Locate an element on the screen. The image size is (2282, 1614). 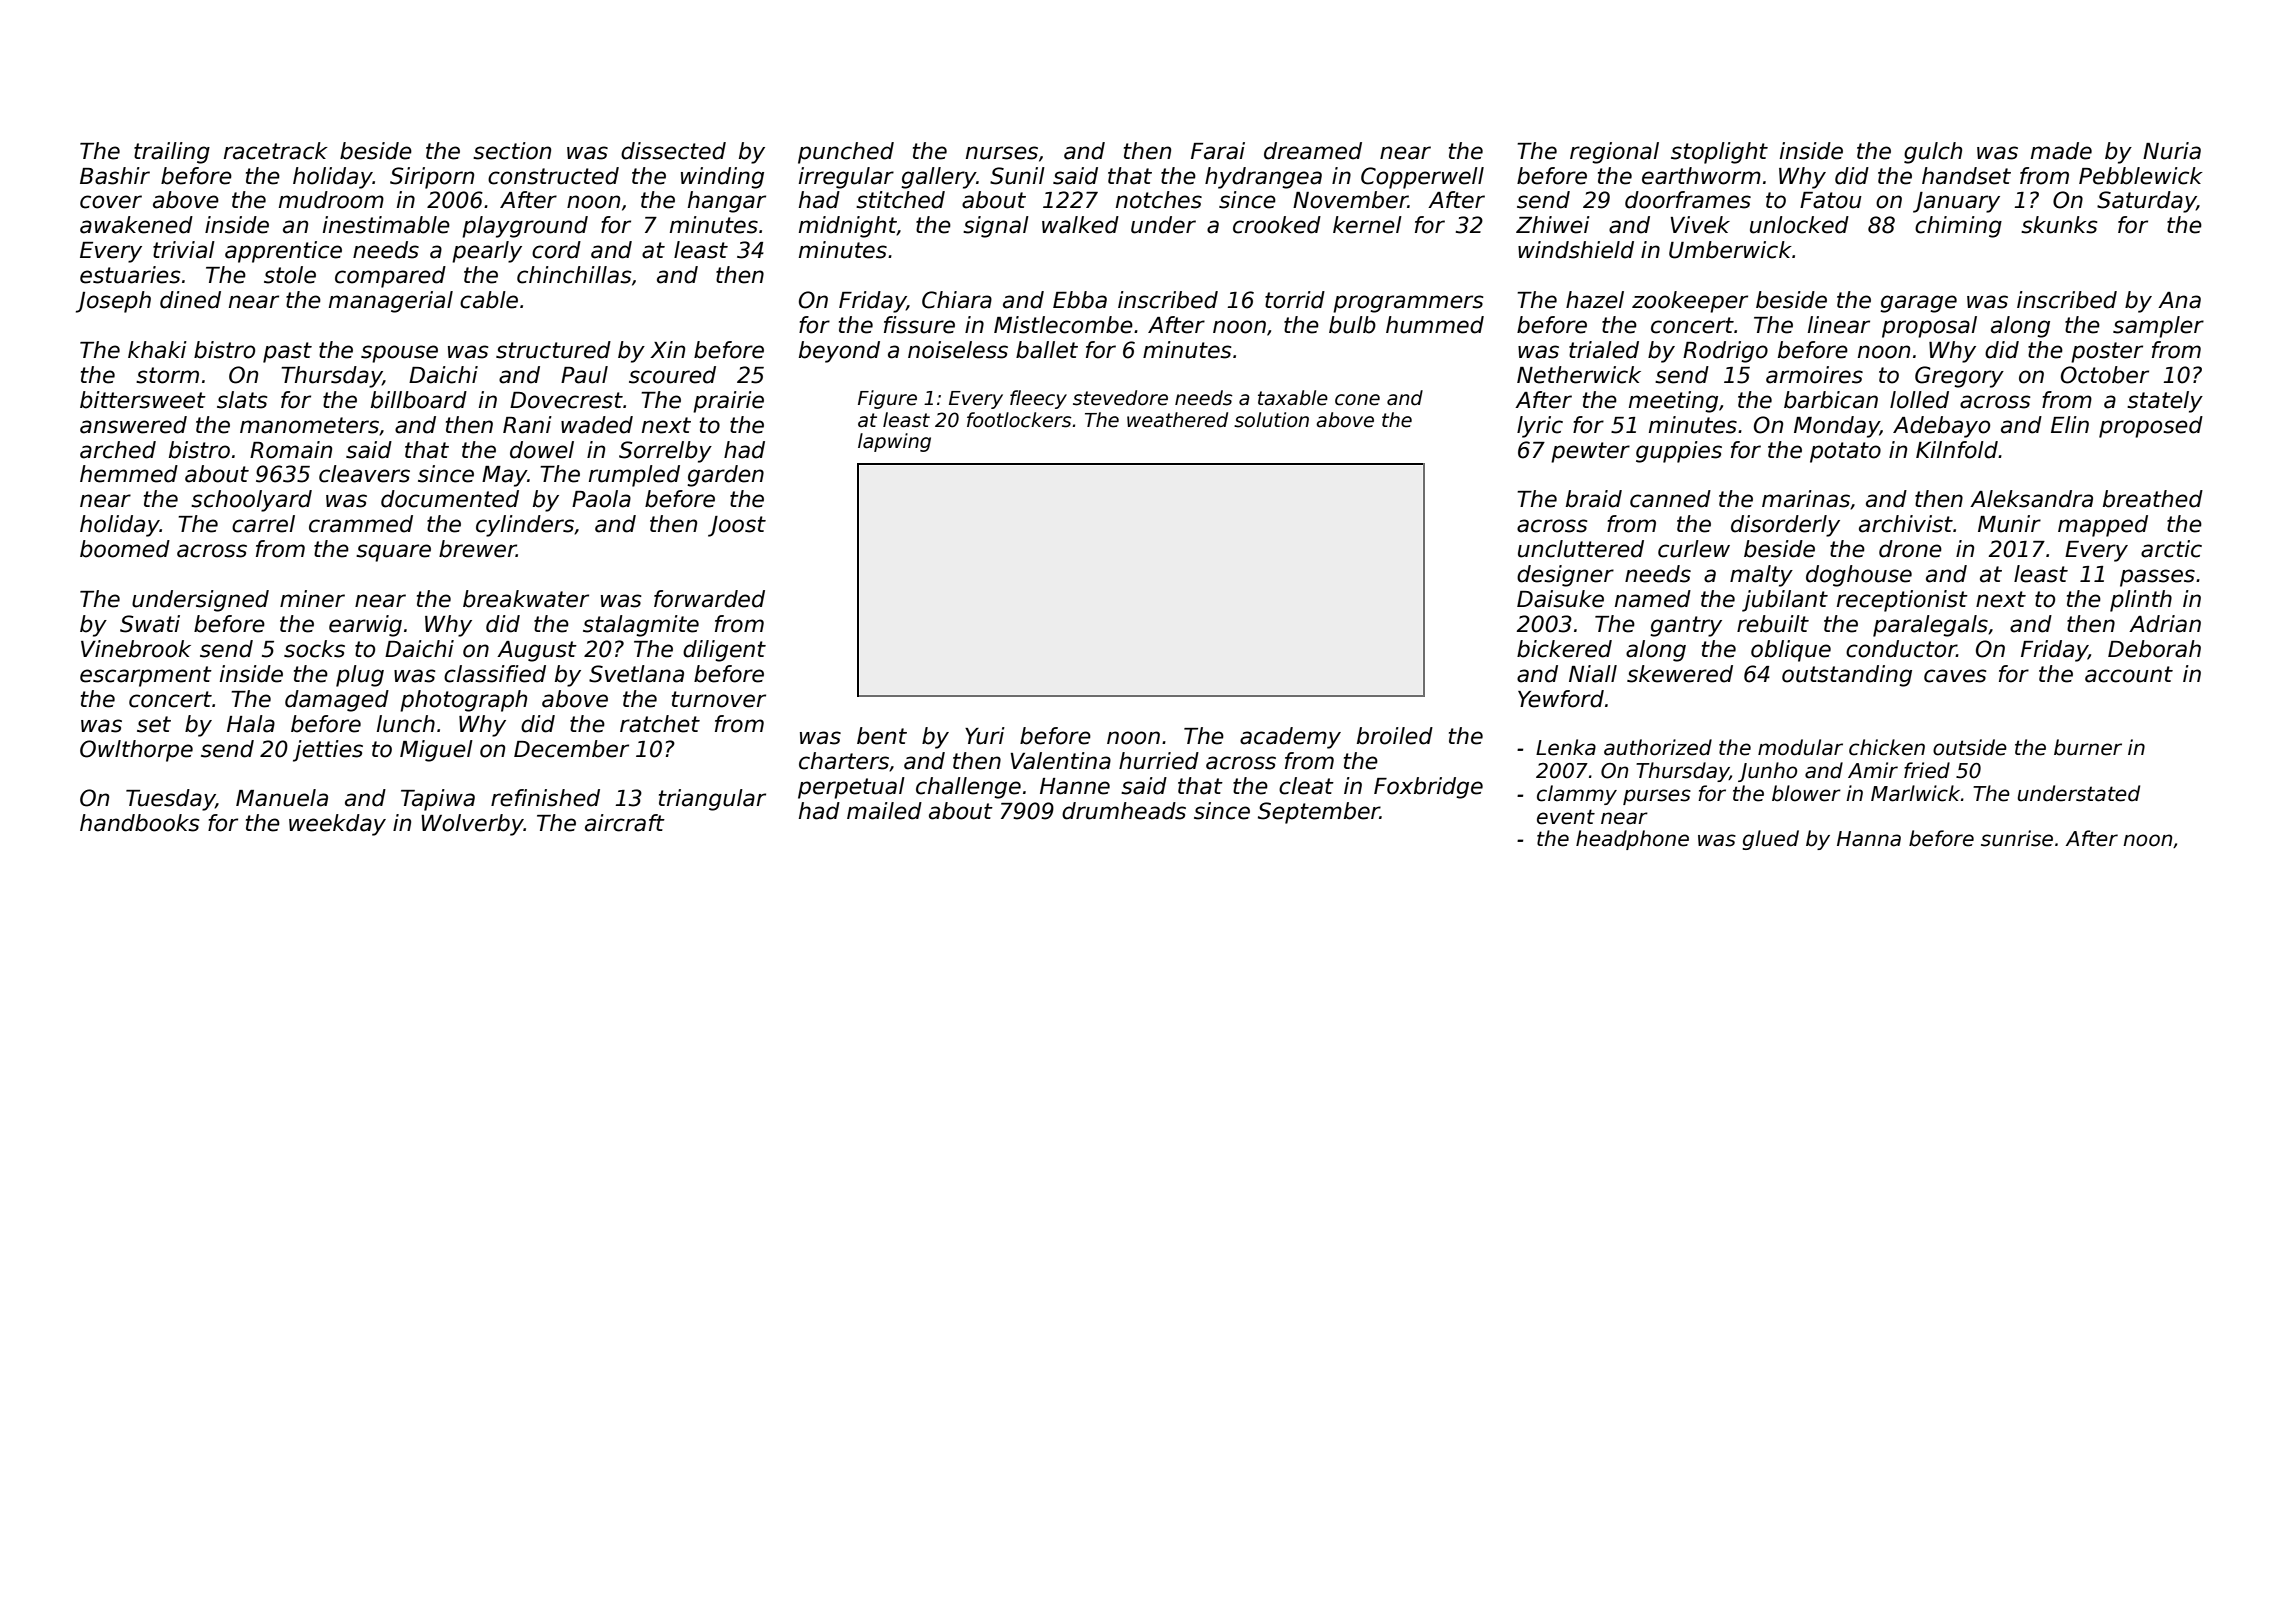
mailed is located at coordinates (884, 811).
